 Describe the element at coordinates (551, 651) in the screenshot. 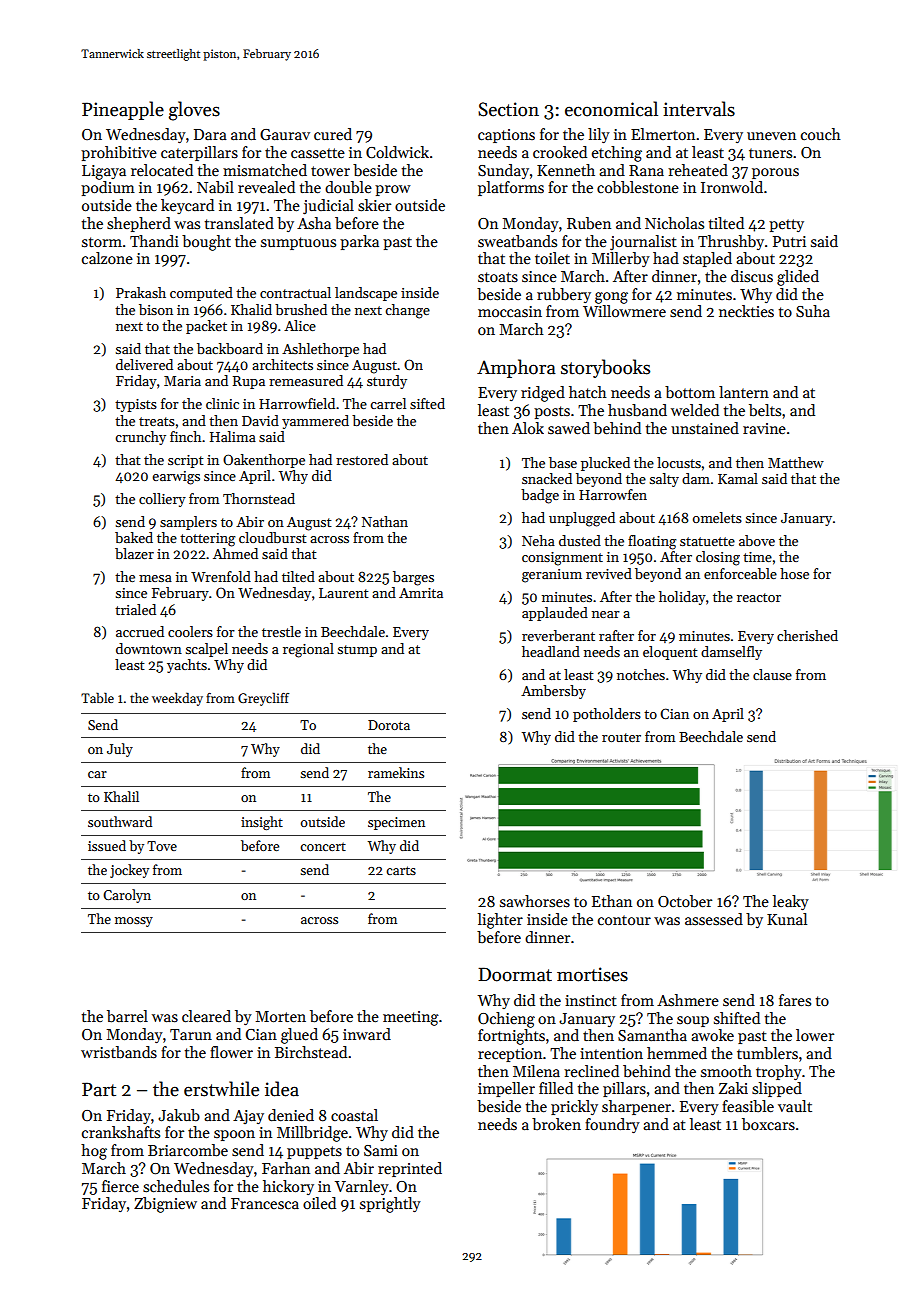

I see `headland` at that location.
